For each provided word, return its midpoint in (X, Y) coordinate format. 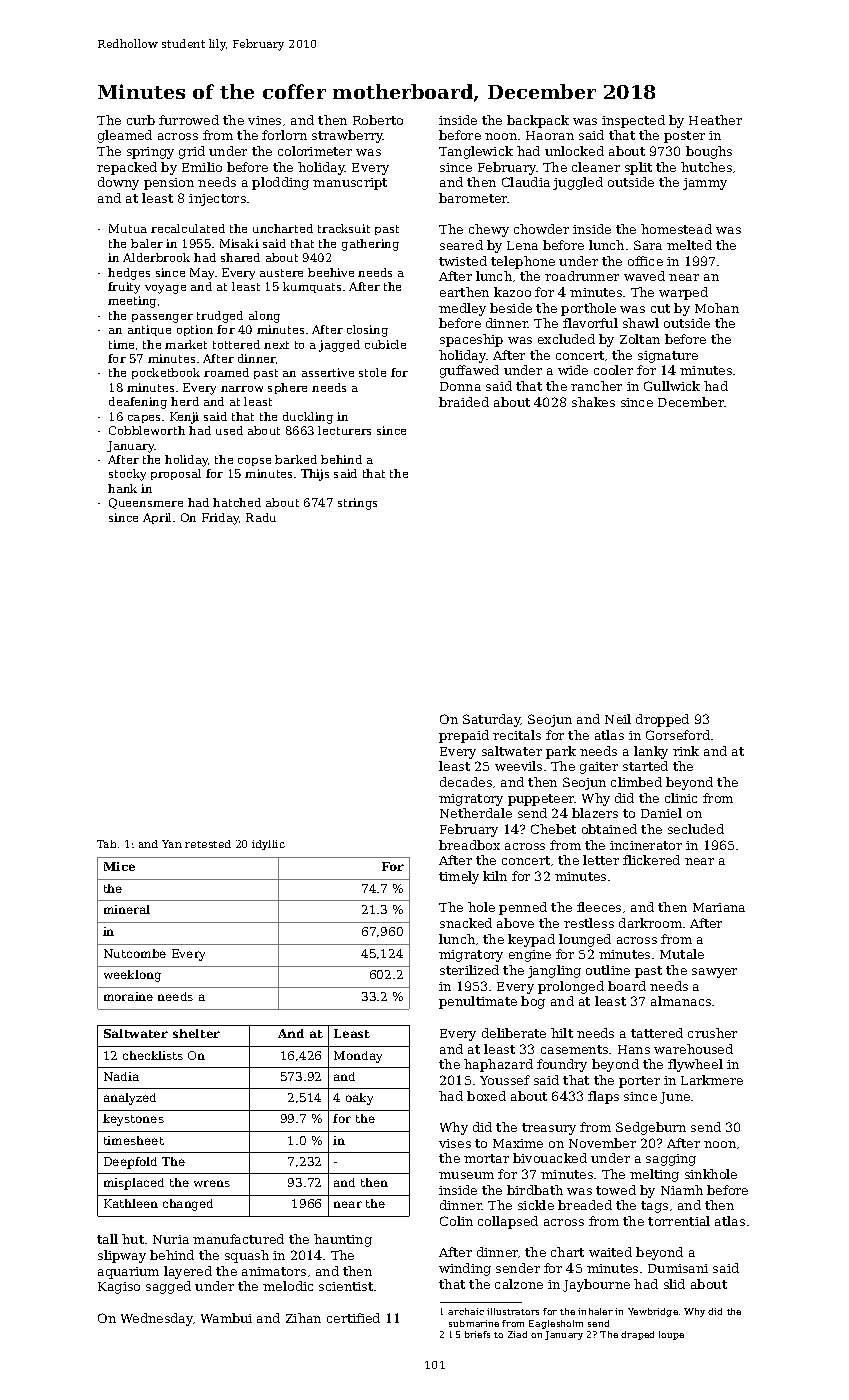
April (157, 518)
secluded (696, 829)
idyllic (268, 845)
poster (684, 137)
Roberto (378, 120)
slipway (122, 1256)
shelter (196, 1033)
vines (264, 120)
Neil (618, 719)
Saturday (492, 720)
